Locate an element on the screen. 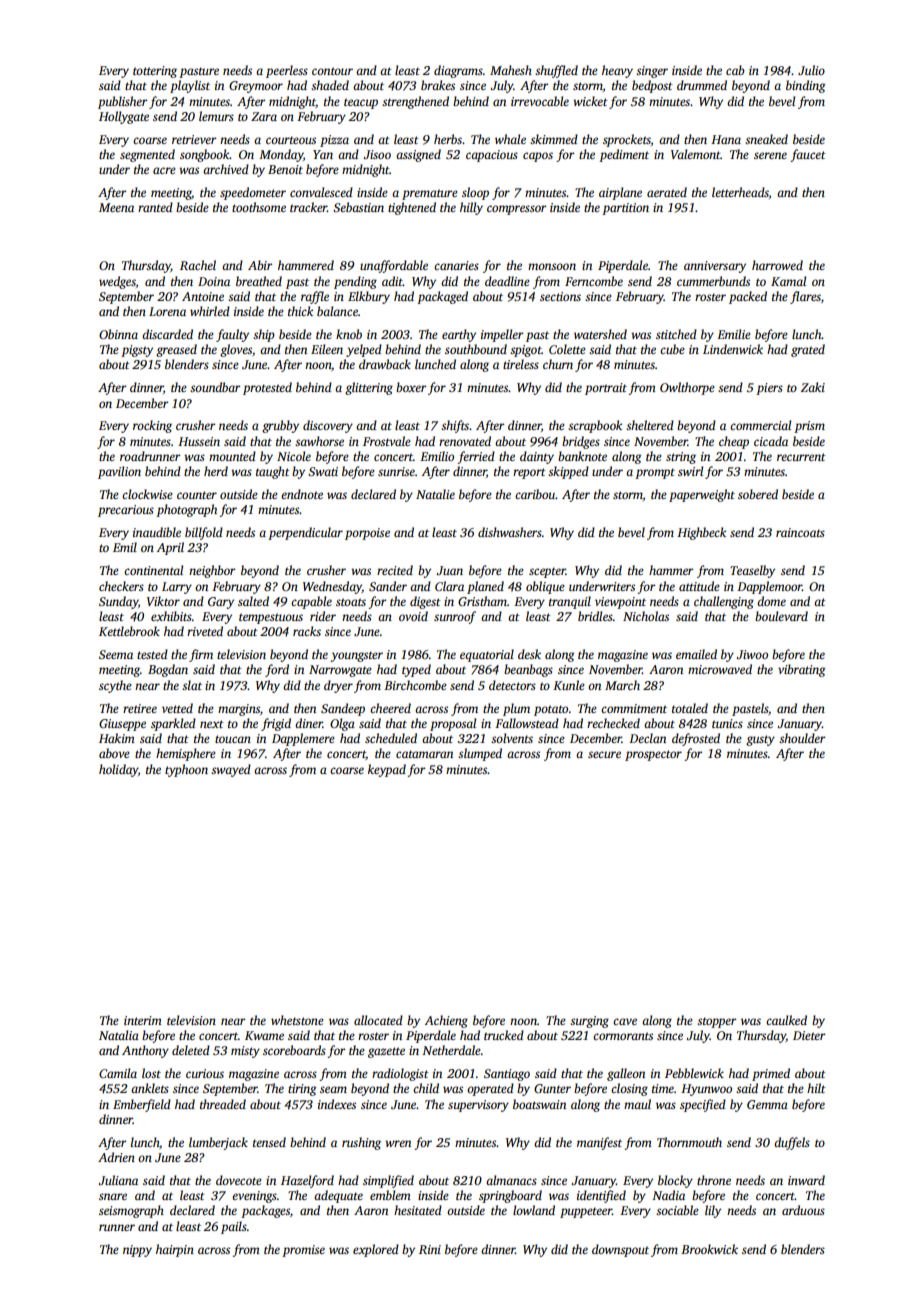  drawback is located at coordinates (385, 364).
